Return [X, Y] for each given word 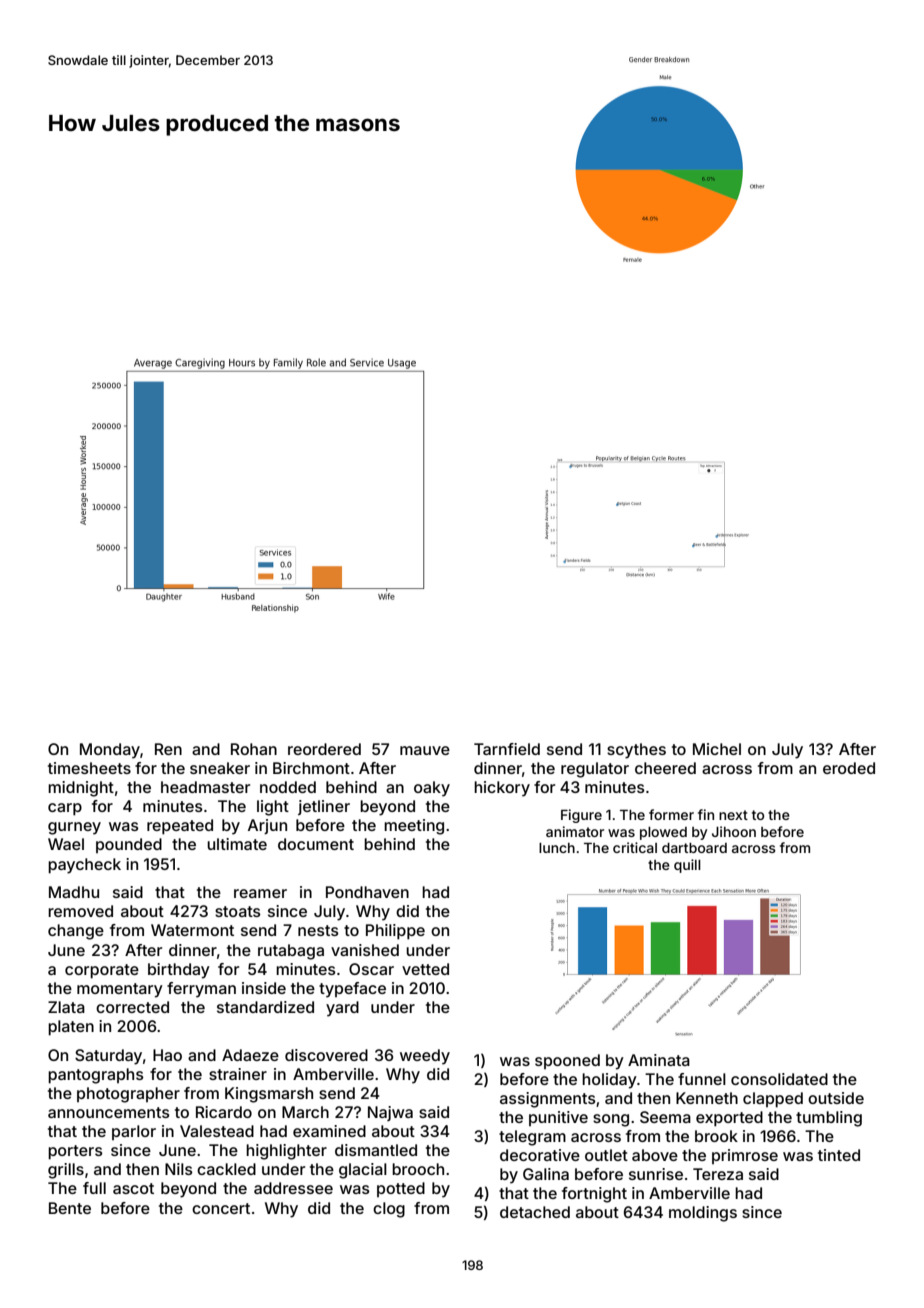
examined [329, 1131]
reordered [324, 749]
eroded [849, 768]
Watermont [192, 930]
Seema [665, 1117]
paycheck [84, 866]
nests [318, 930]
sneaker [220, 768]
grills [66, 1171]
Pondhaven [367, 892]
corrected [132, 1007]
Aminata [659, 1060]
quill [687, 866]
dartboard [694, 848]
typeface [352, 990]
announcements [109, 1112]
